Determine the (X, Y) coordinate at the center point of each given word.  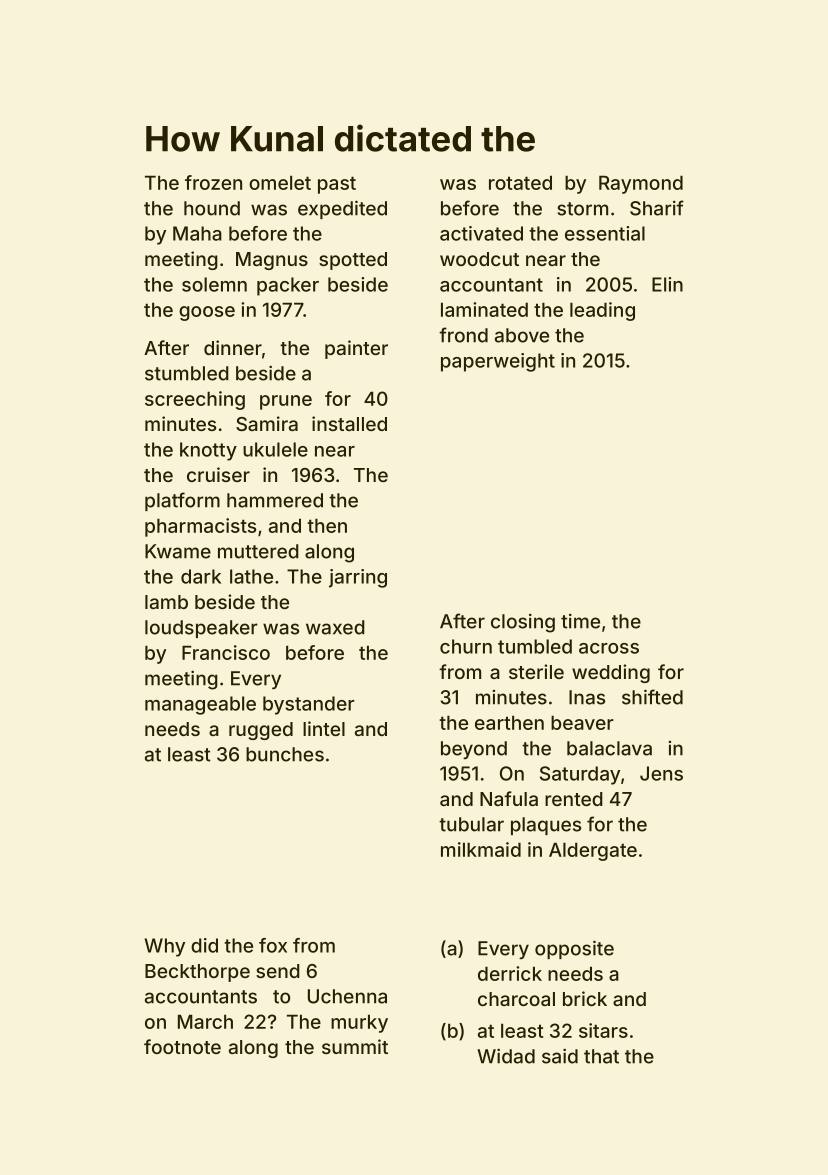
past (337, 185)
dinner (233, 347)
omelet (280, 183)
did (204, 945)
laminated (484, 309)
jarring (358, 578)
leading (602, 311)
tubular (471, 824)
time (580, 621)
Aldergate (593, 852)
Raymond (641, 185)
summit (355, 1046)
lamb (166, 602)
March (205, 1022)
